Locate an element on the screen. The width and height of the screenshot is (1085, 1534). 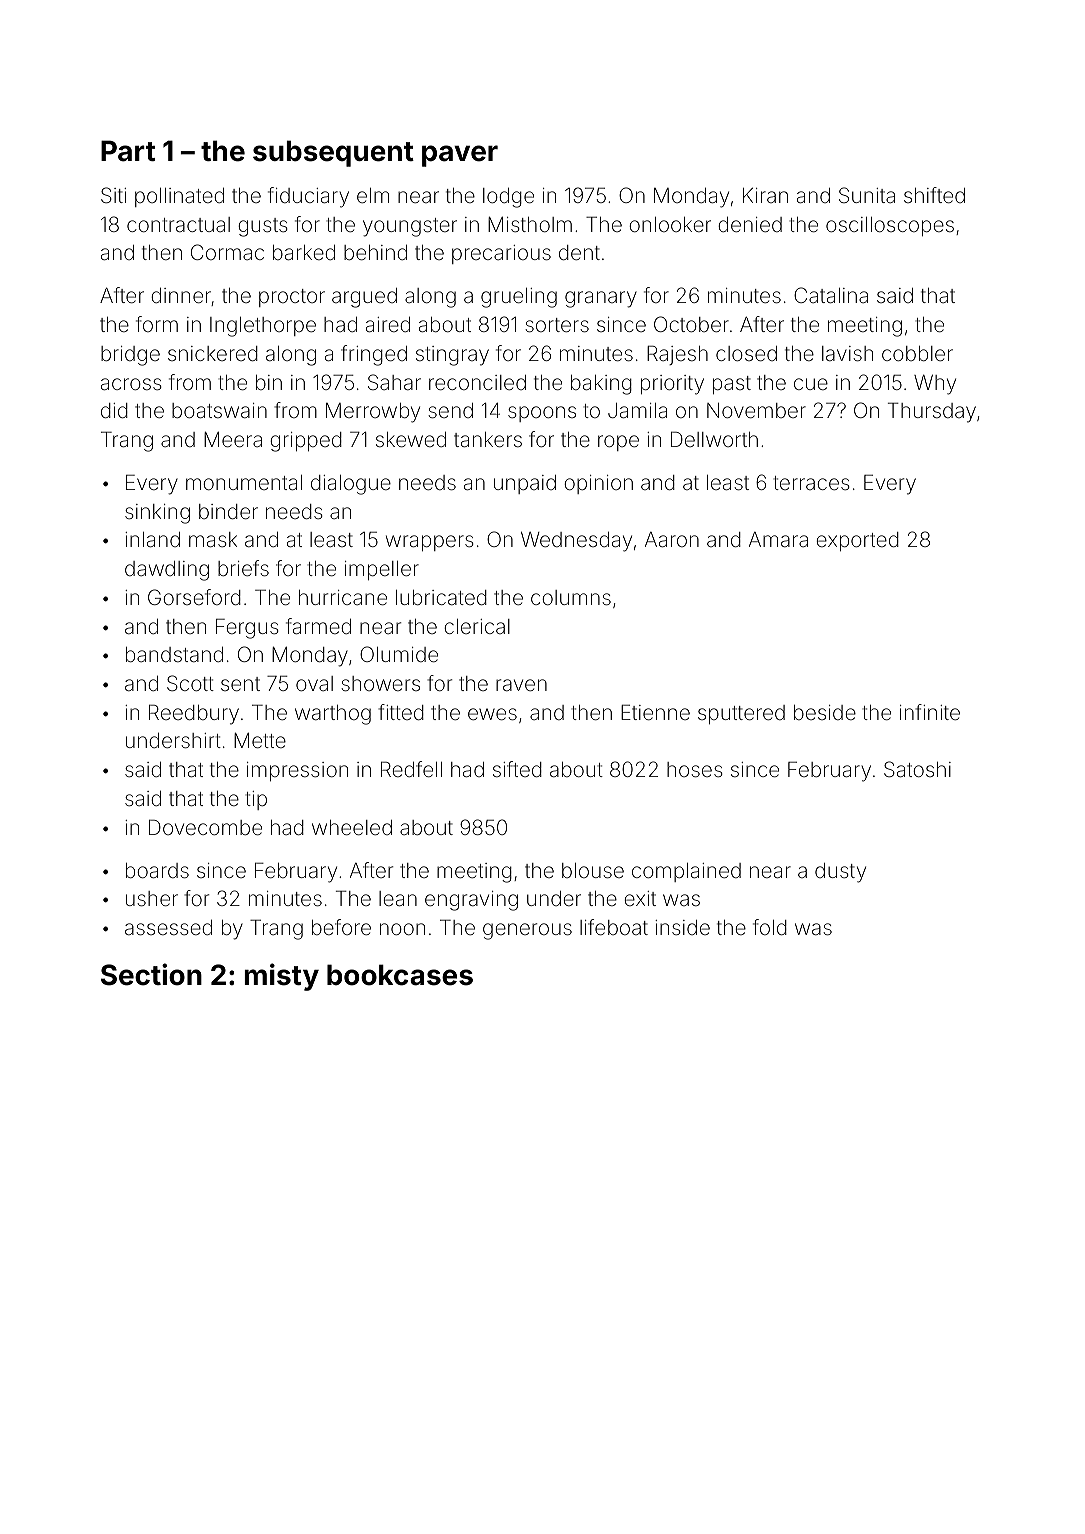
subsequent is located at coordinates (333, 153).
